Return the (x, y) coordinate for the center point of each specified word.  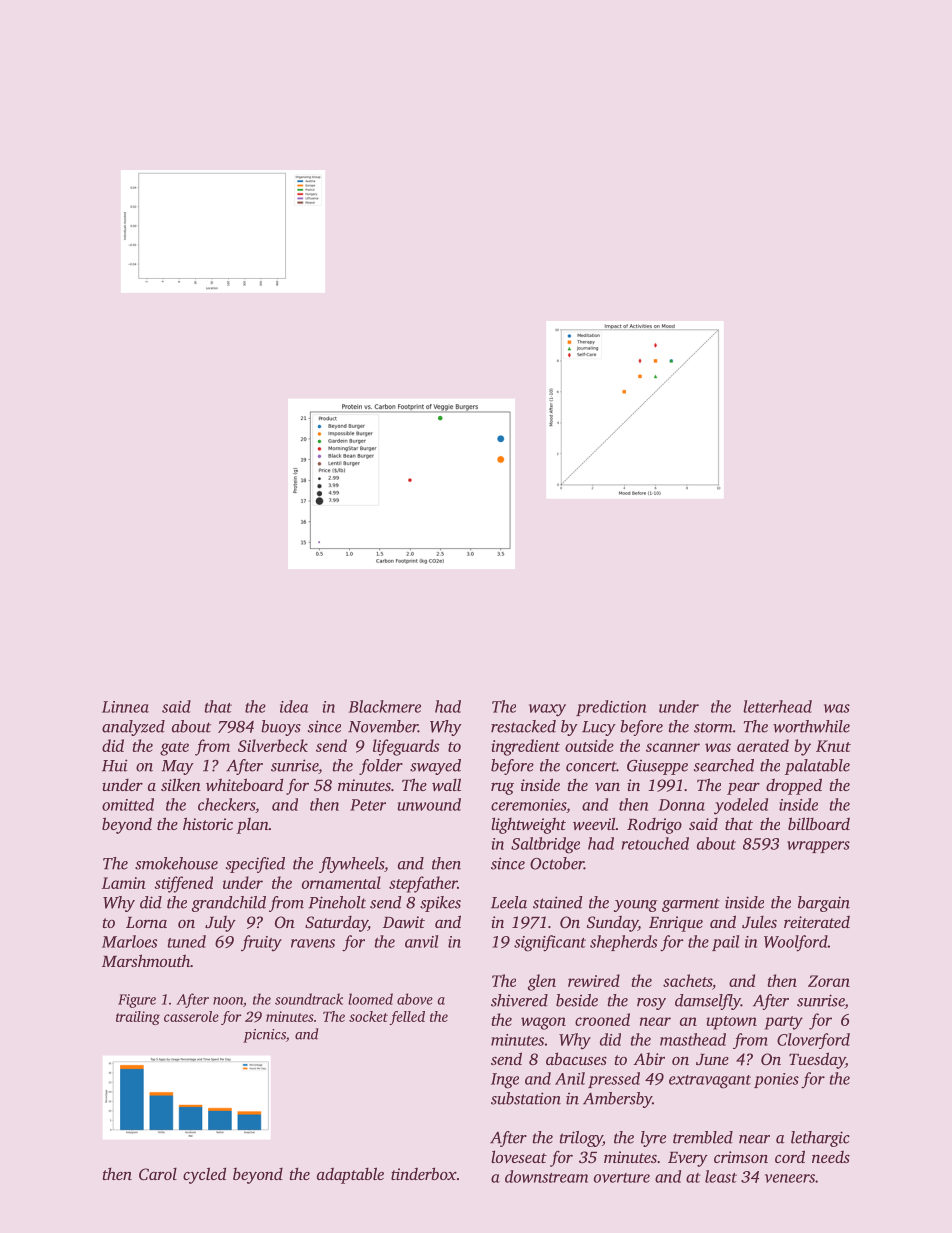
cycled (204, 1175)
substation (526, 1098)
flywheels (351, 865)
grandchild (229, 904)
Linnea (125, 707)
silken (181, 784)
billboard (819, 823)
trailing (138, 1018)
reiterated (817, 921)
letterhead (777, 706)
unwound (429, 804)
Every (688, 1159)
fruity (261, 943)
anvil (421, 941)
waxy (547, 710)
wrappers (818, 847)
